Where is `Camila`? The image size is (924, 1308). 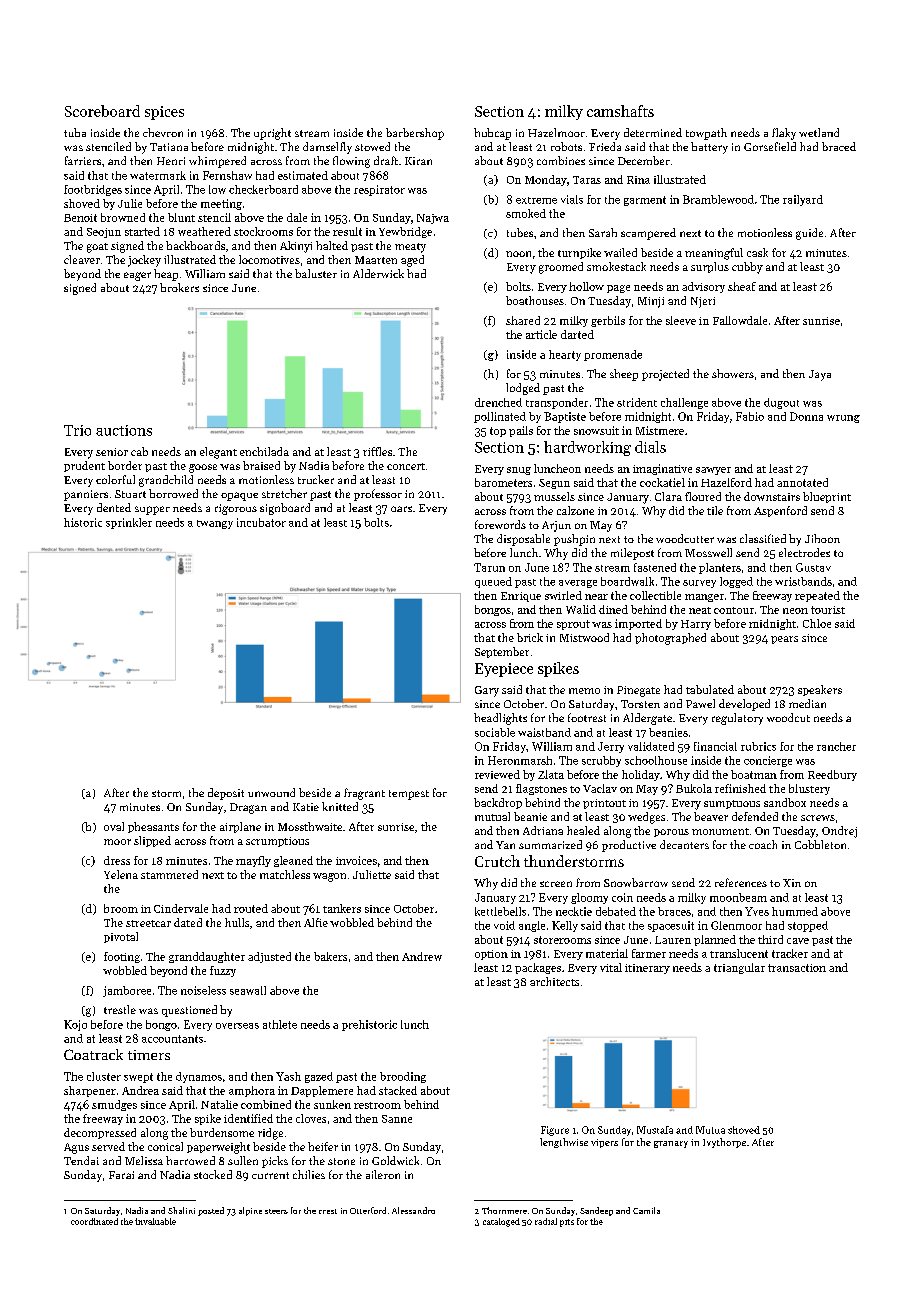
Camila is located at coordinates (646, 1210).
